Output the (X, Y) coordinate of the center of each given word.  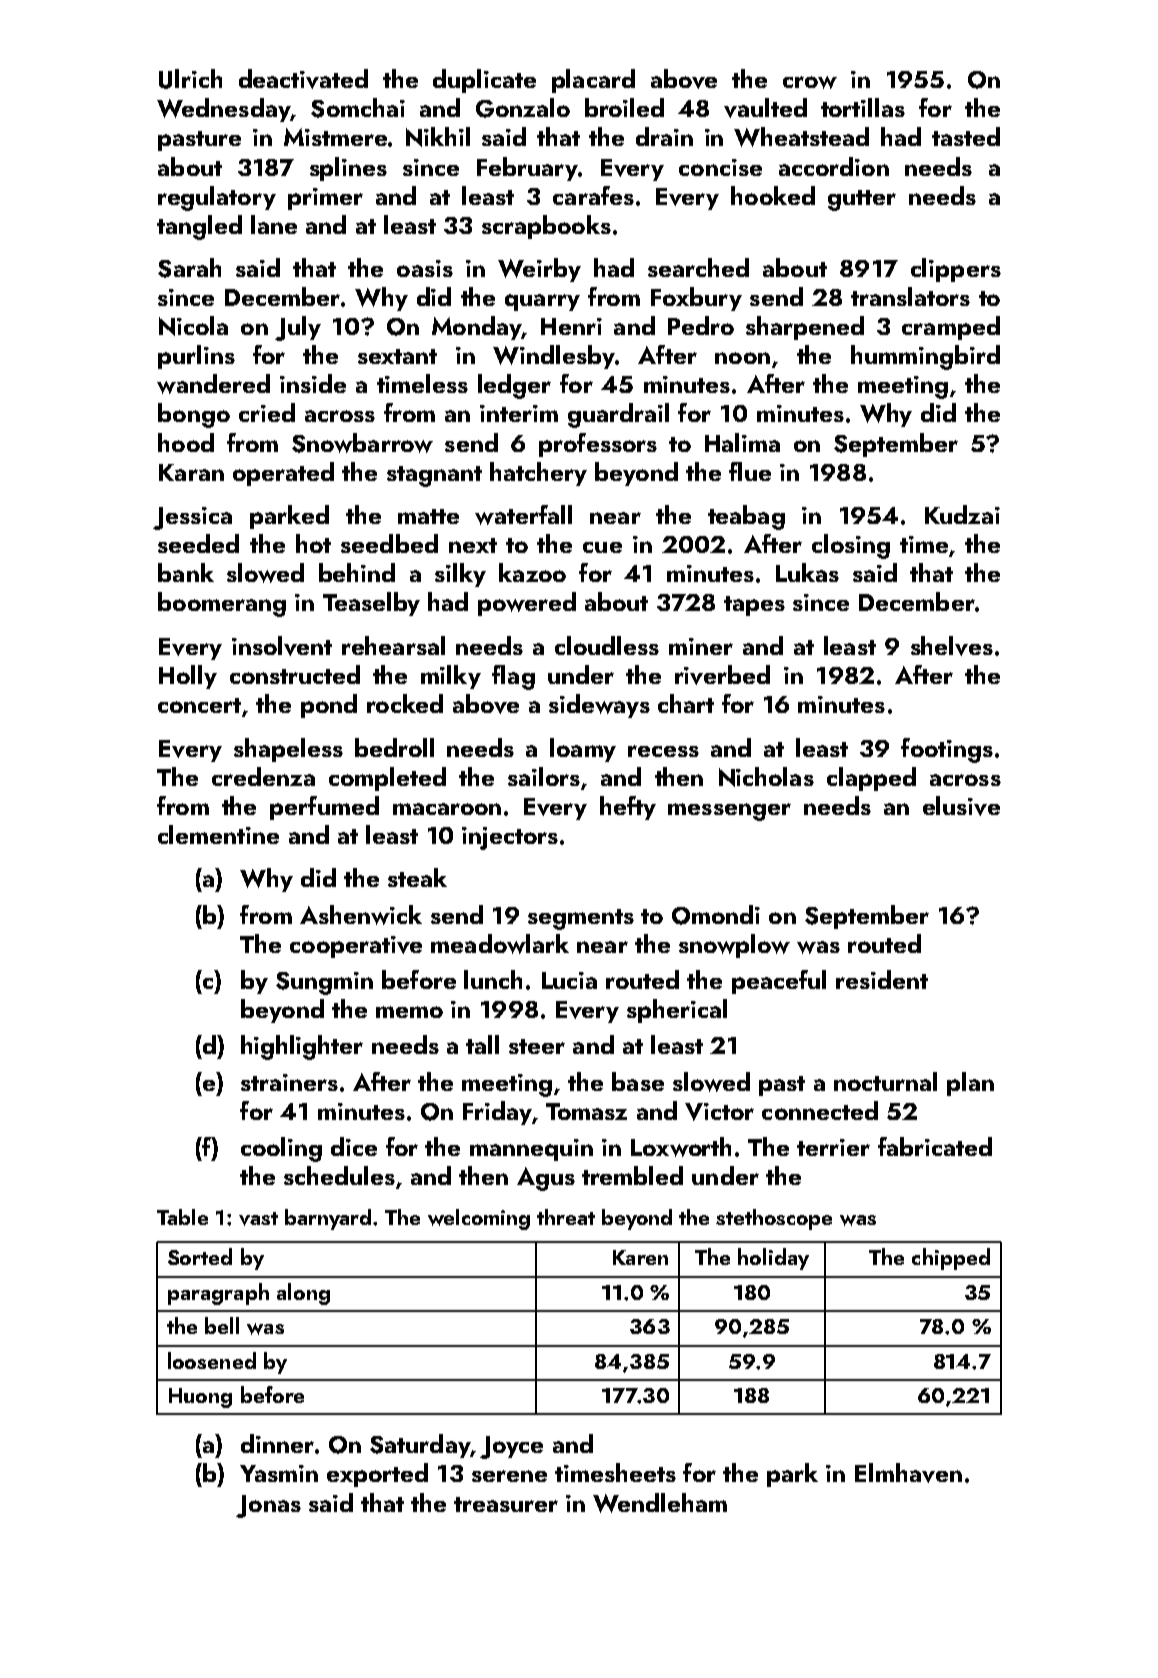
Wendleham (660, 1503)
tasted (966, 136)
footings (947, 750)
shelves (952, 646)
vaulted (765, 108)
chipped (951, 1259)
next (473, 545)
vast (258, 1219)
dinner (277, 1443)
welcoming (479, 1219)
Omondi (716, 915)
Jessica (192, 518)
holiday (773, 1259)
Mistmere (335, 137)
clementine (218, 834)
